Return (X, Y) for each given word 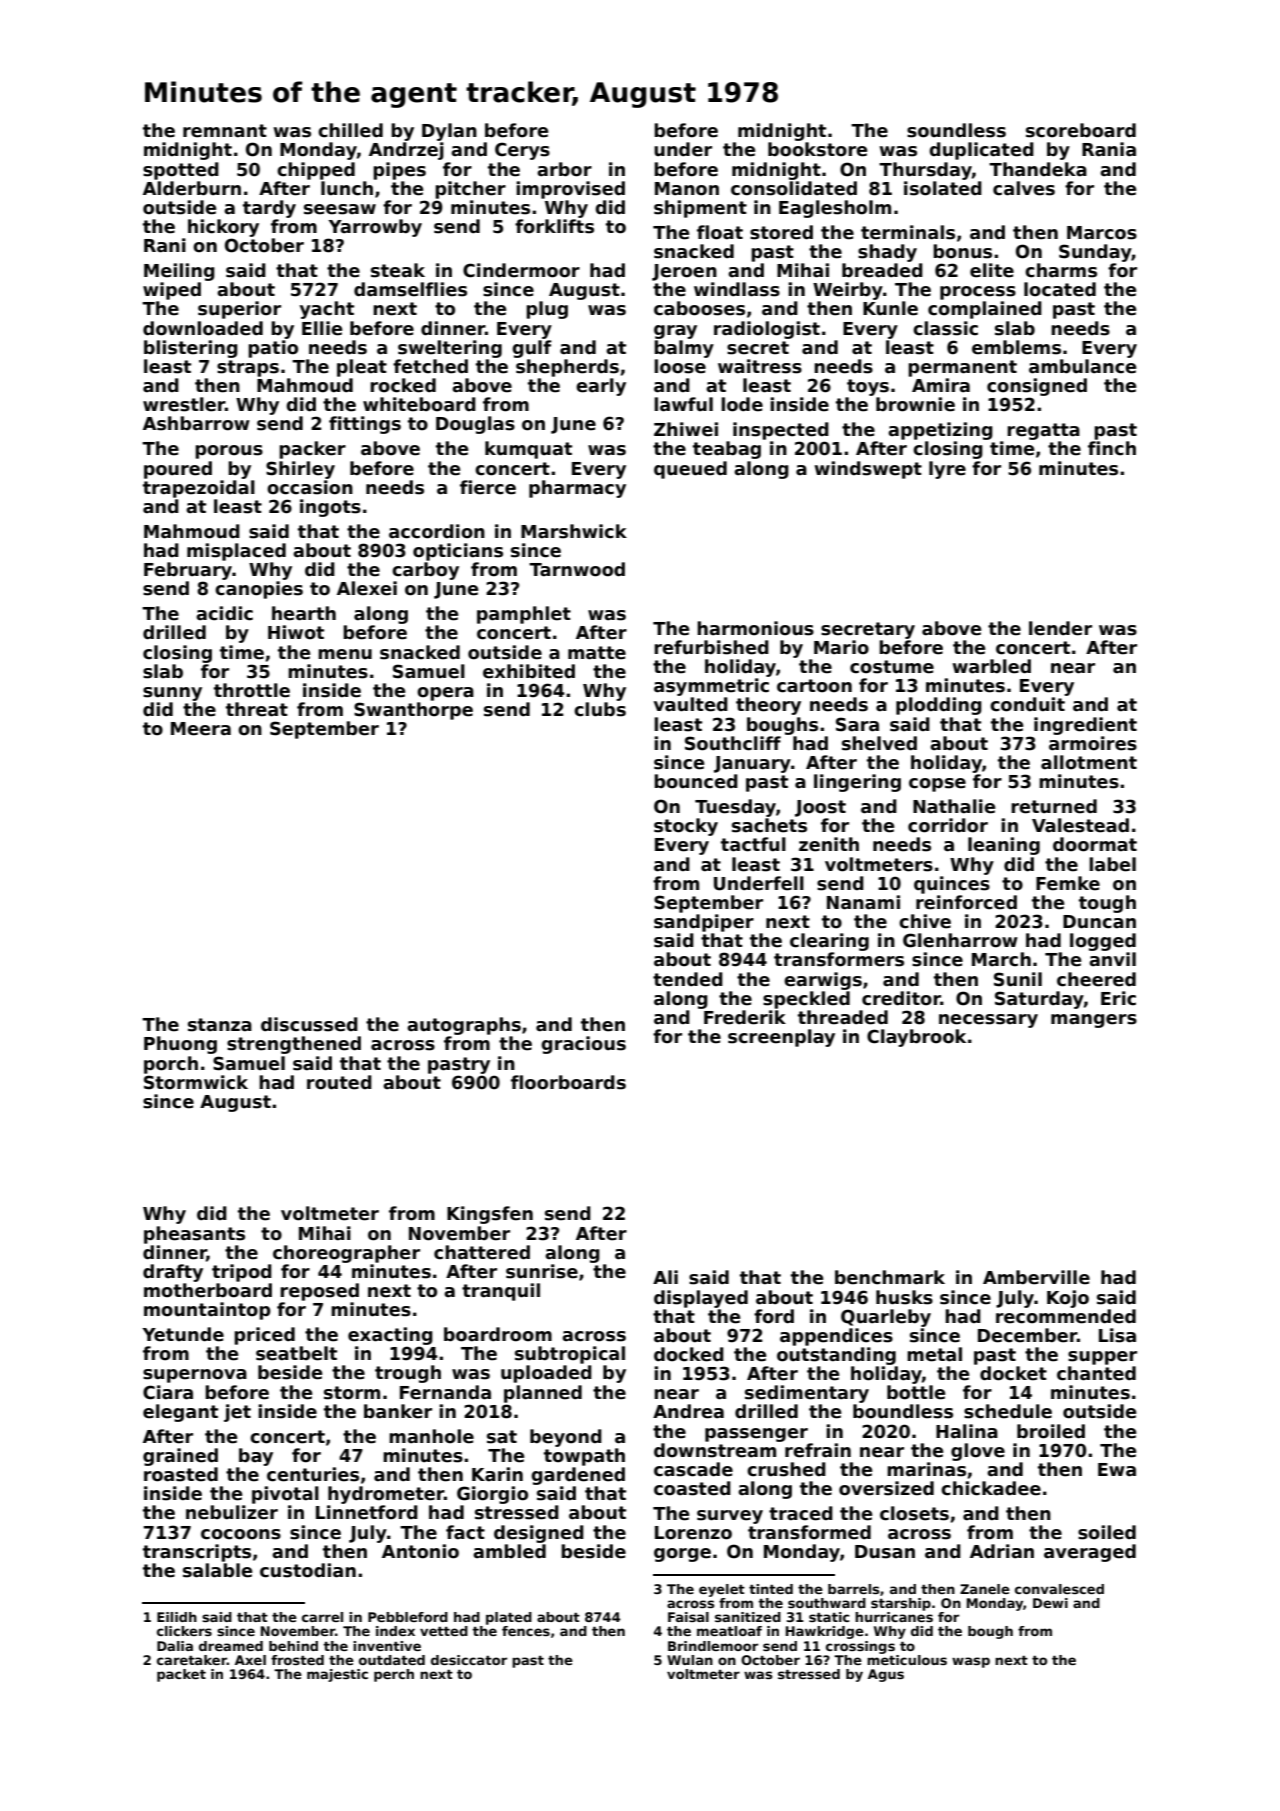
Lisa (1117, 1335)
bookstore (817, 149)
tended (688, 979)
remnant (225, 131)
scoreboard (1081, 130)
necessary (988, 1021)
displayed (701, 1299)
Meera (201, 729)
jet (237, 1413)
